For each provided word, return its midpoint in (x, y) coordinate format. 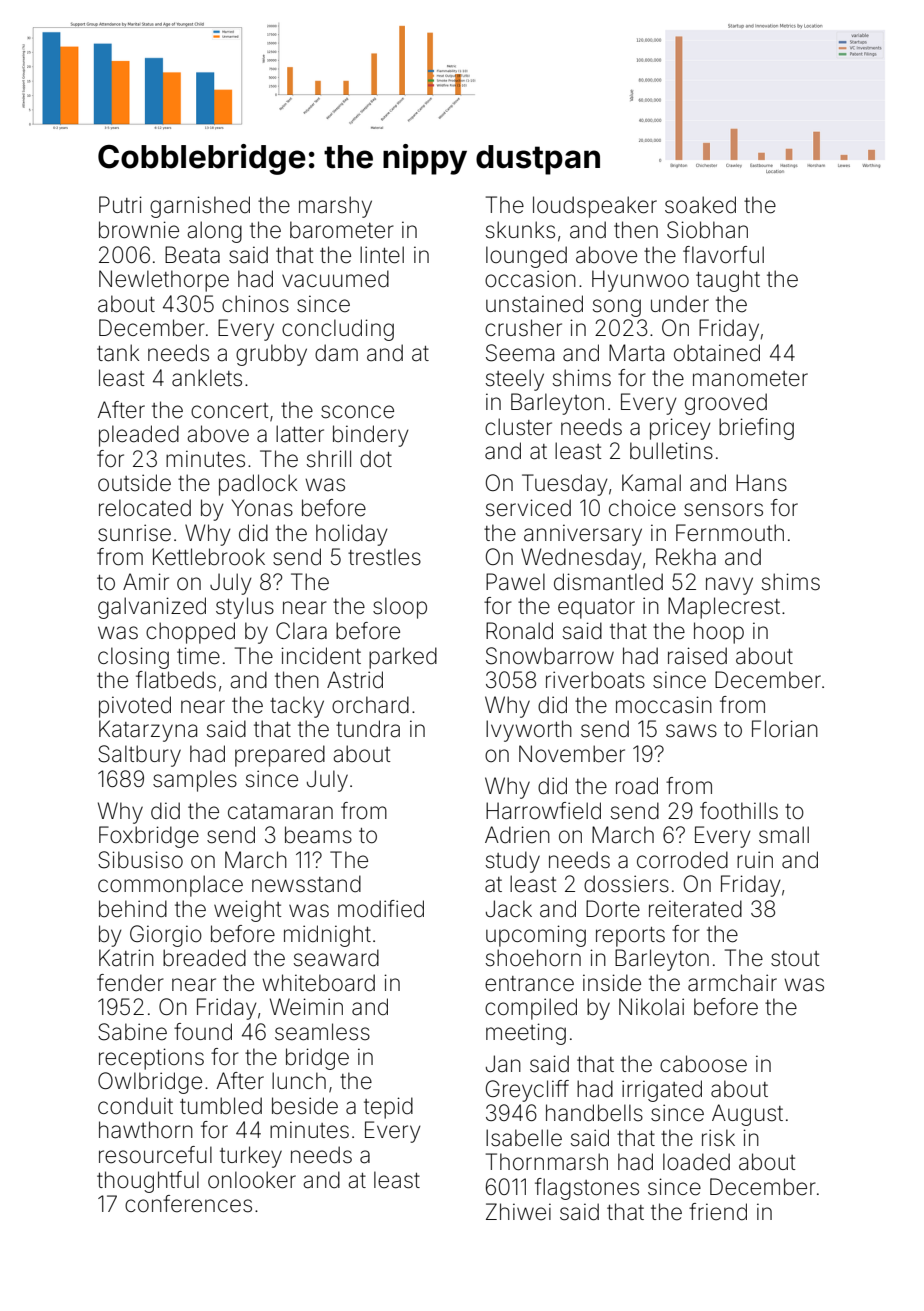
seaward (336, 958)
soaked (700, 205)
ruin (755, 859)
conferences (188, 1204)
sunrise (134, 533)
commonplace (170, 886)
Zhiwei (518, 1212)
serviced (528, 508)
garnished (200, 207)
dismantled (608, 582)
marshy (335, 207)
